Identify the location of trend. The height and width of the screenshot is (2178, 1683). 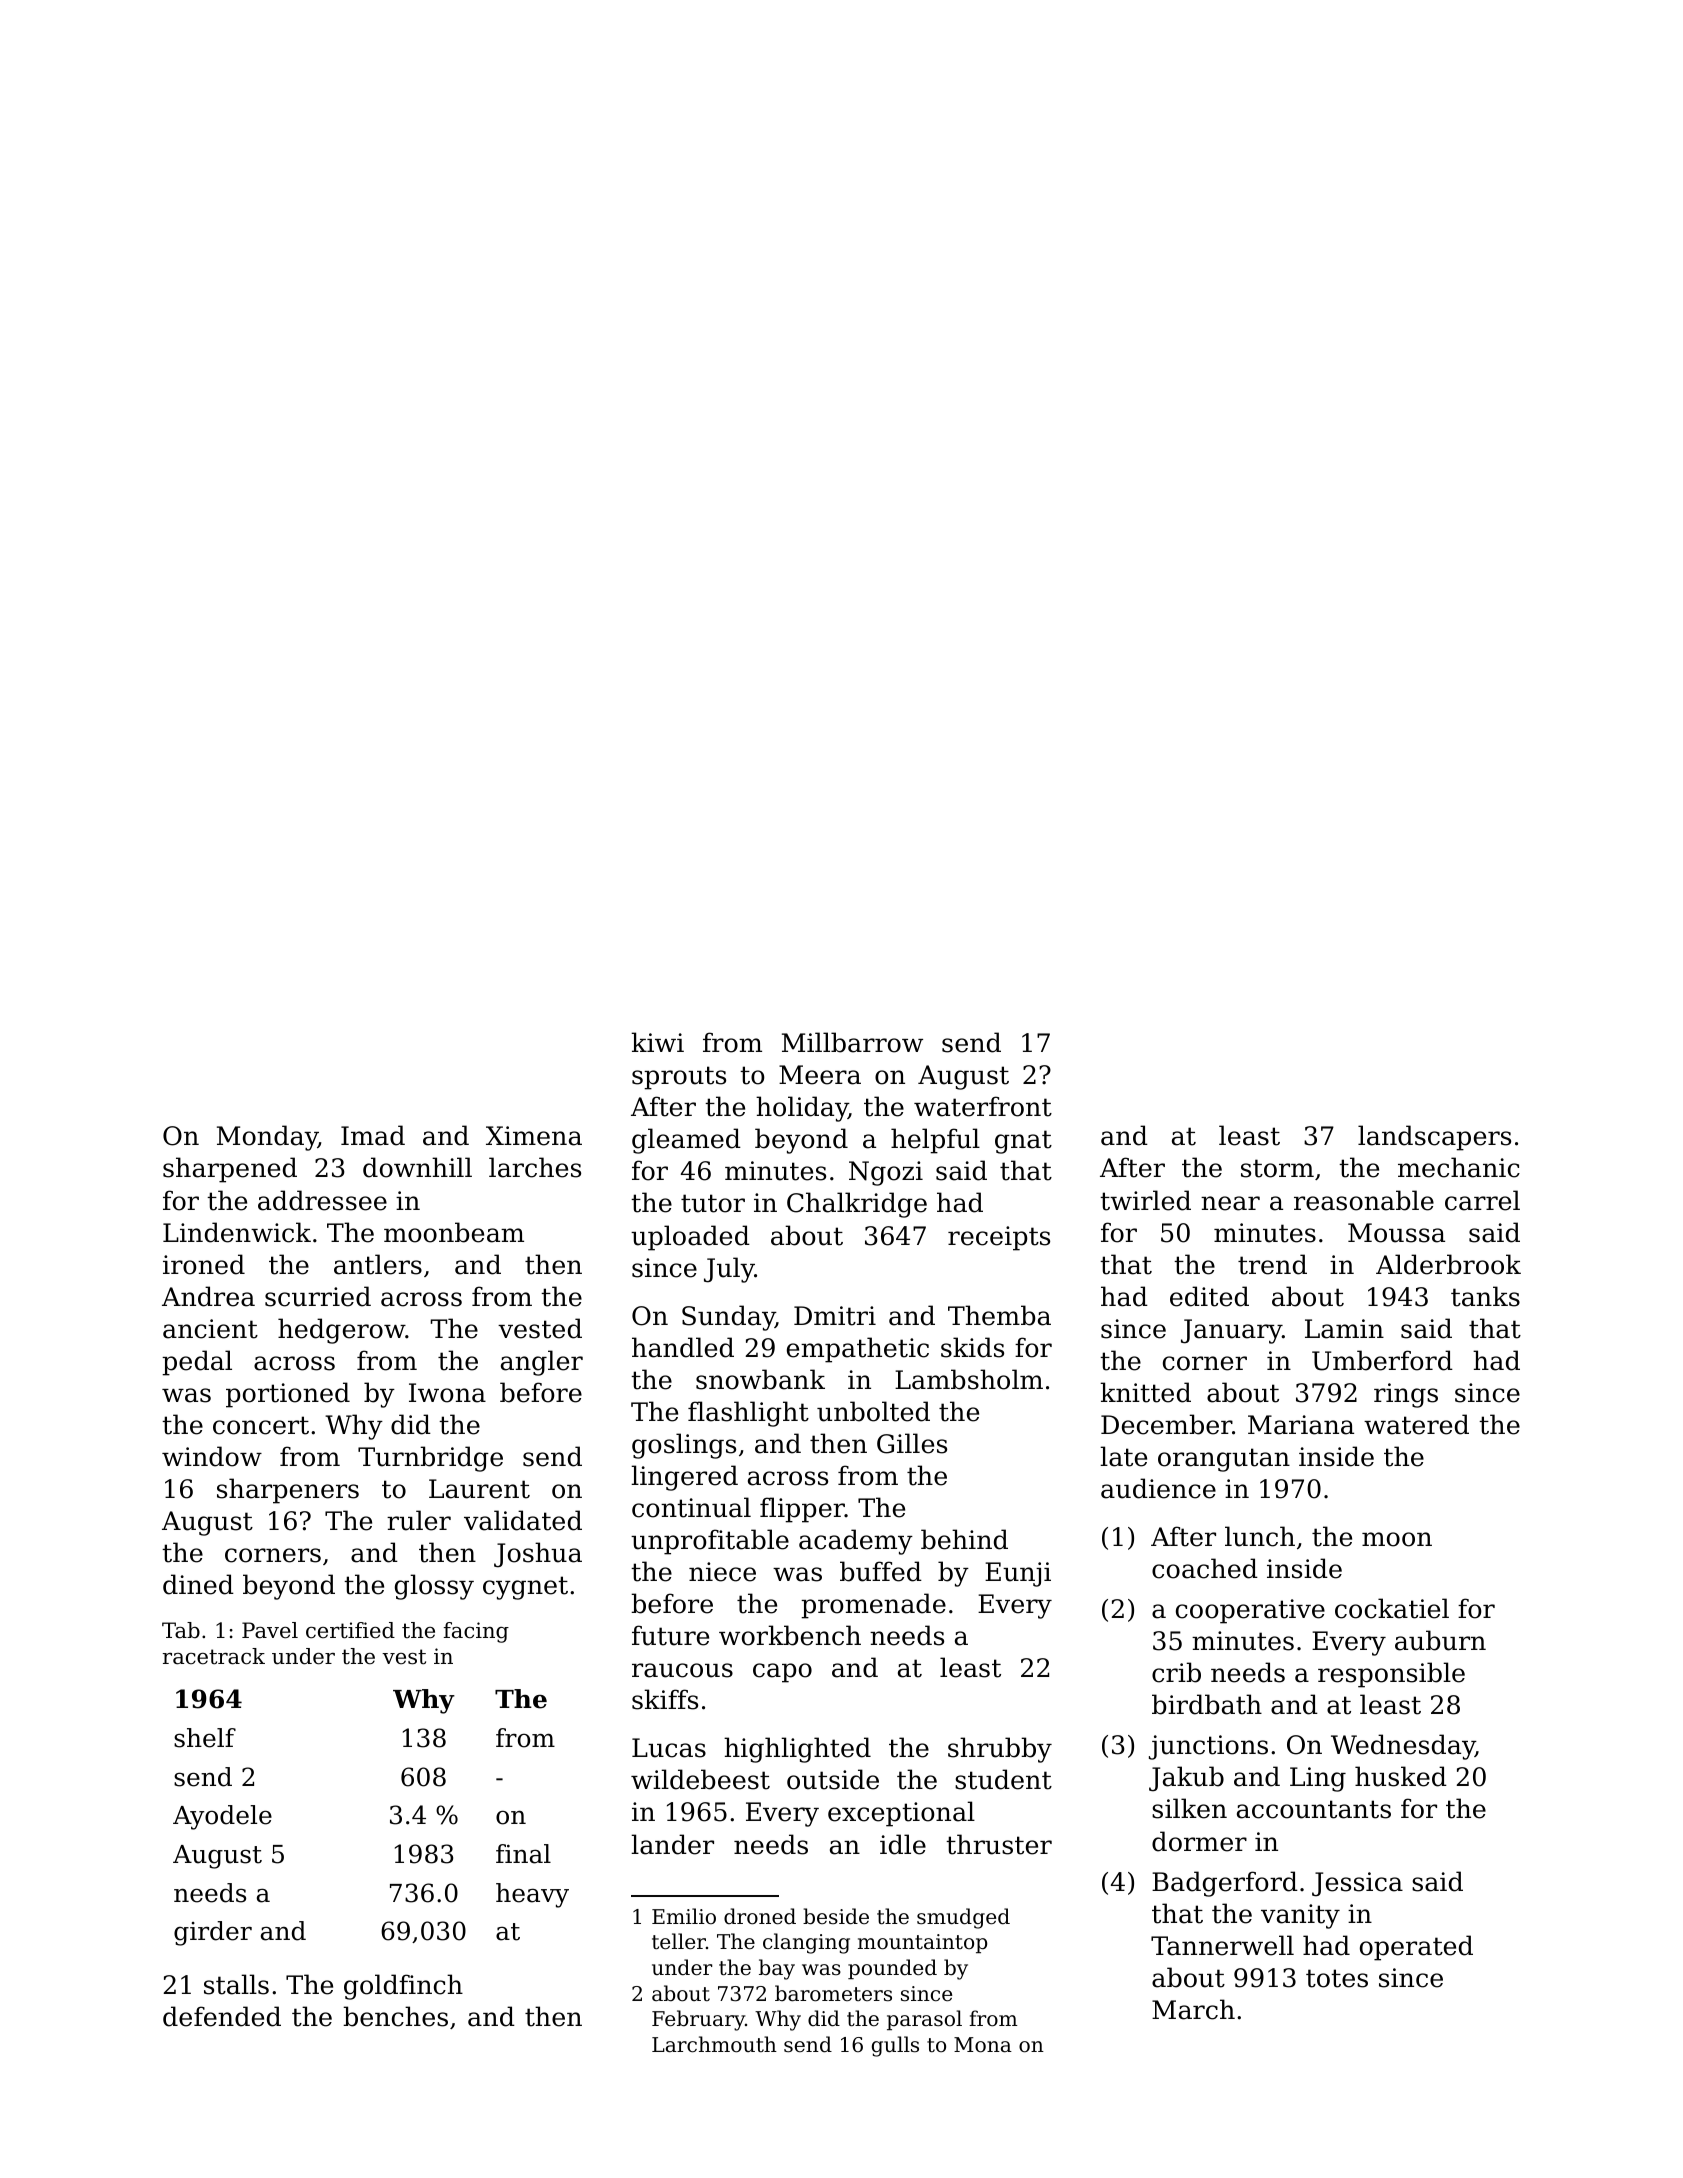
(1272, 1264).
